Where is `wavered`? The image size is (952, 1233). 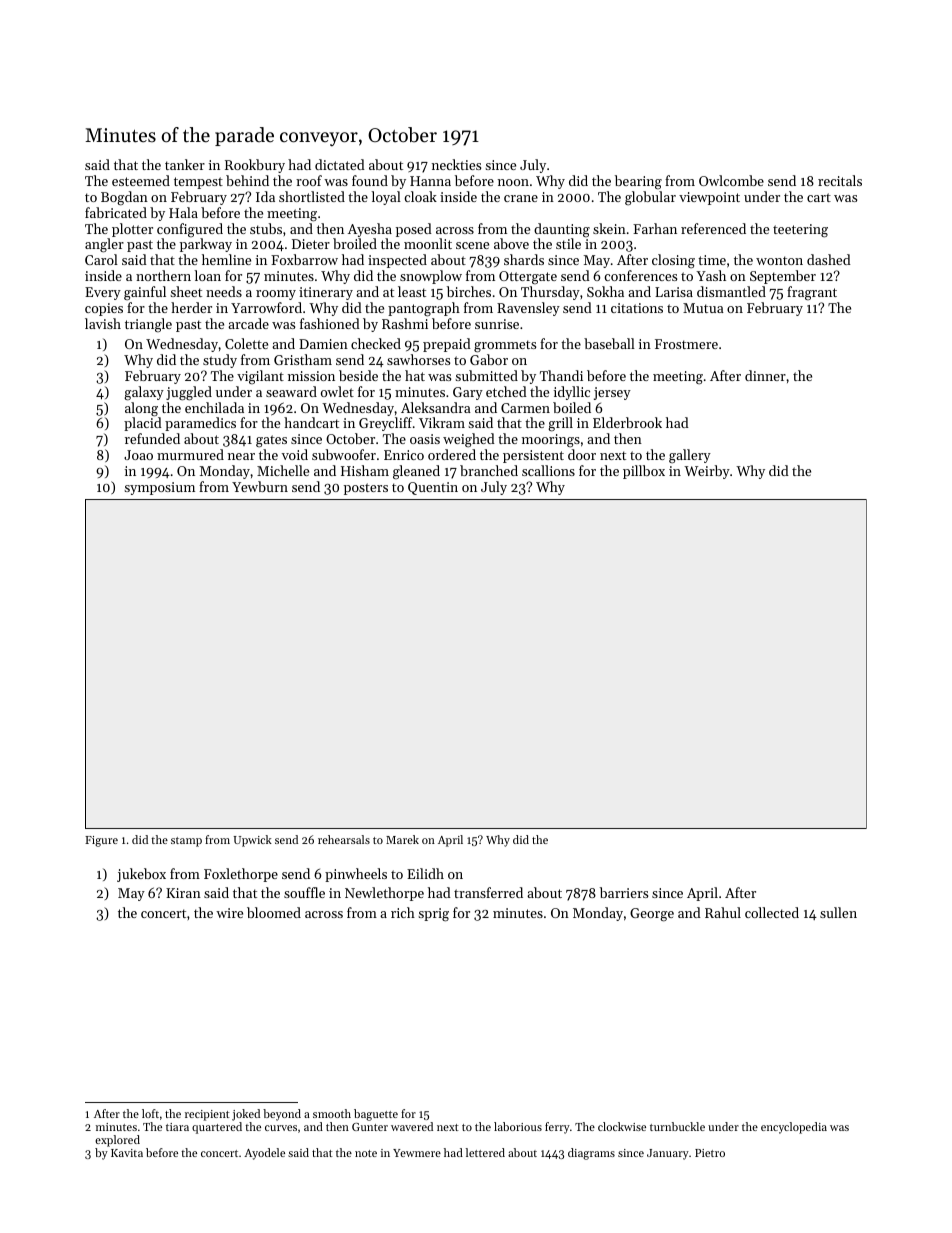
wavered is located at coordinates (412, 1126).
